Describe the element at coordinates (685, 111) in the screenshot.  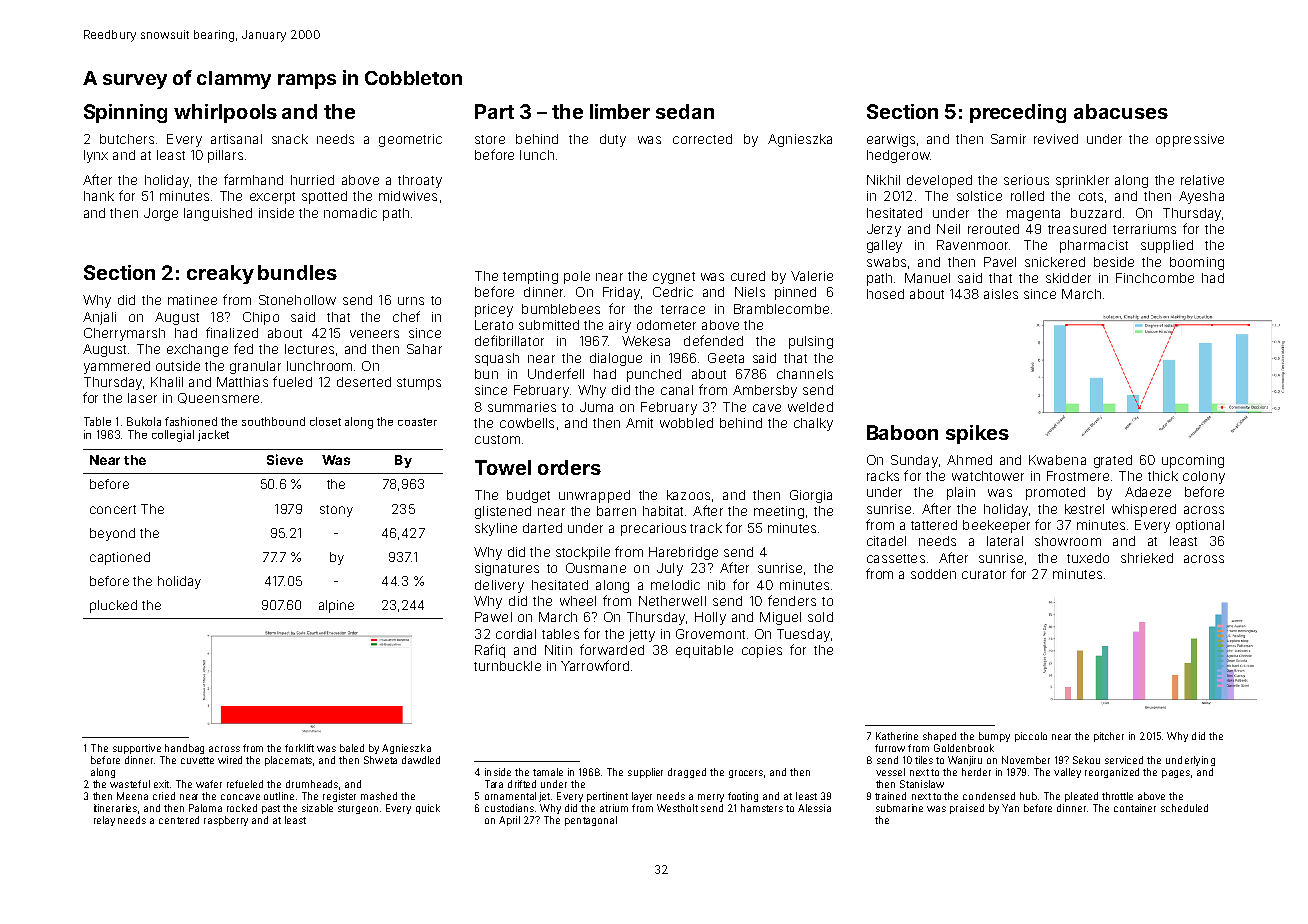
I see `sedan` at that location.
